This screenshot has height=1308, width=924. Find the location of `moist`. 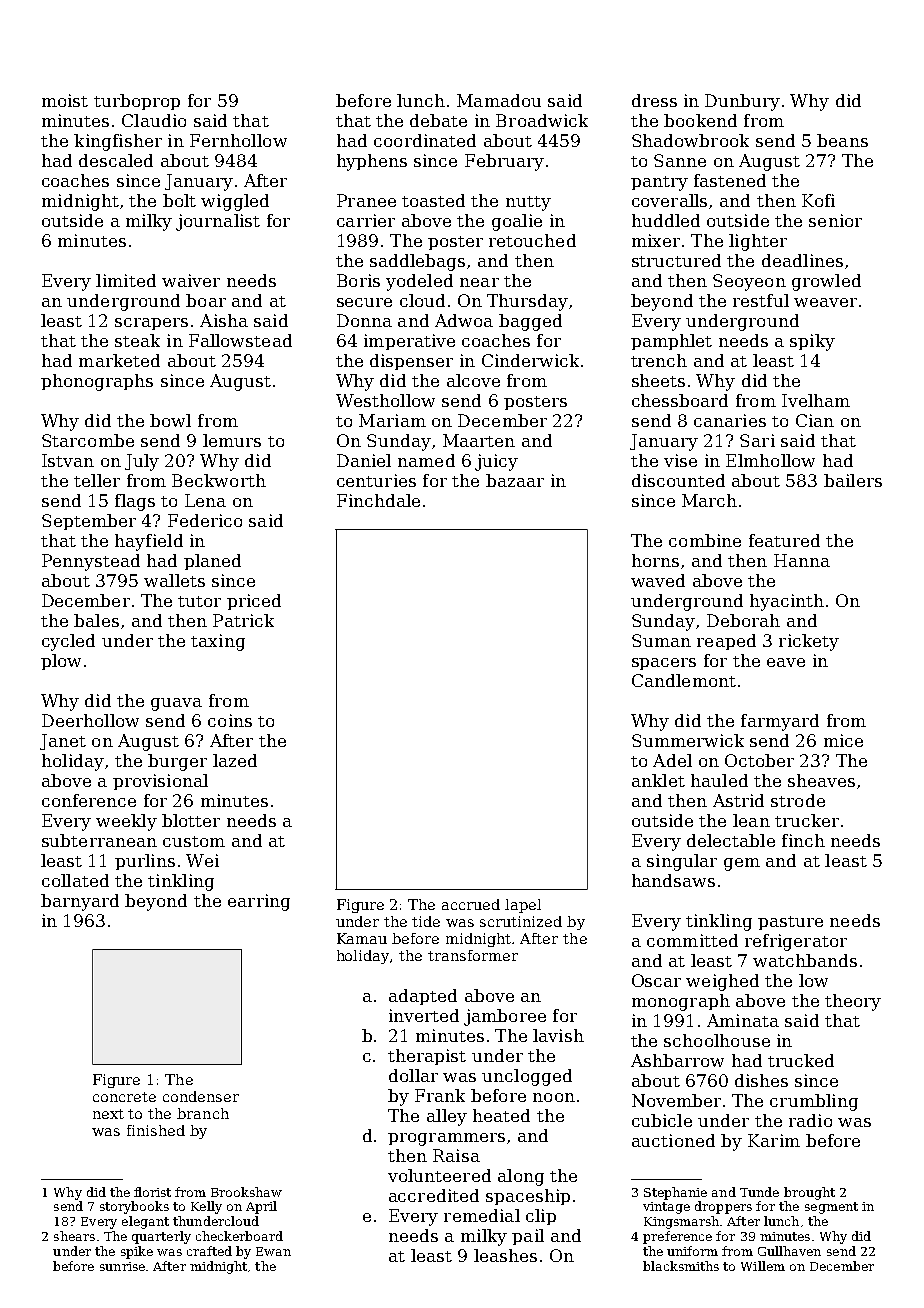

moist is located at coordinates (65, 100).
